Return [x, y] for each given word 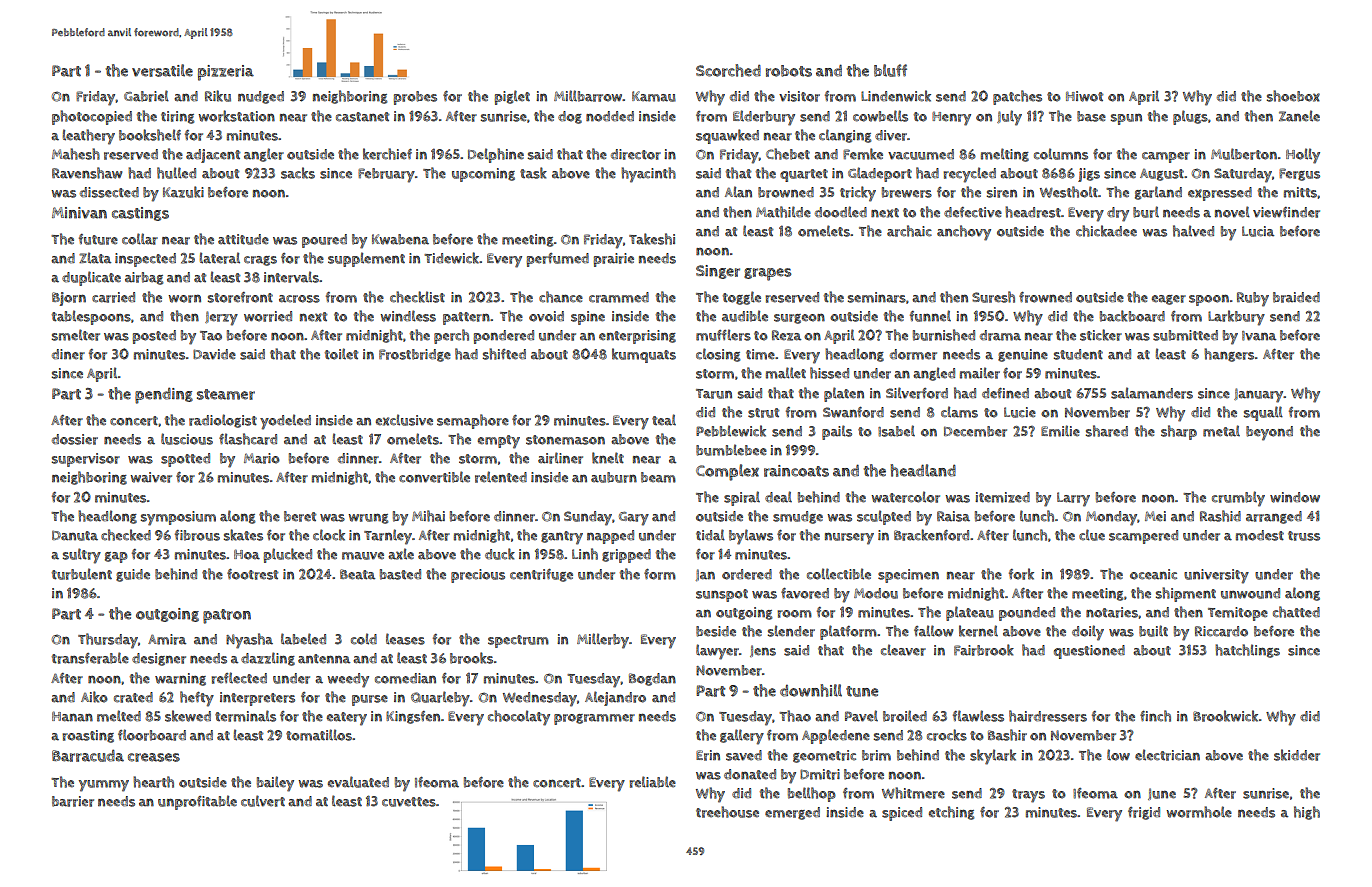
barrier [73, 801]
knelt [608, 458]
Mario [262, 458]
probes [415, 98]
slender [791, 631]
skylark [993, 757]
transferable [90, 658]
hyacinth [648, 175]
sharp [1179, 432]
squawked [727, 136]
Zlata [95, 258]
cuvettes [409, 802]
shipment [1186, 594]
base [1091, 116]
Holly [1303, 156]
